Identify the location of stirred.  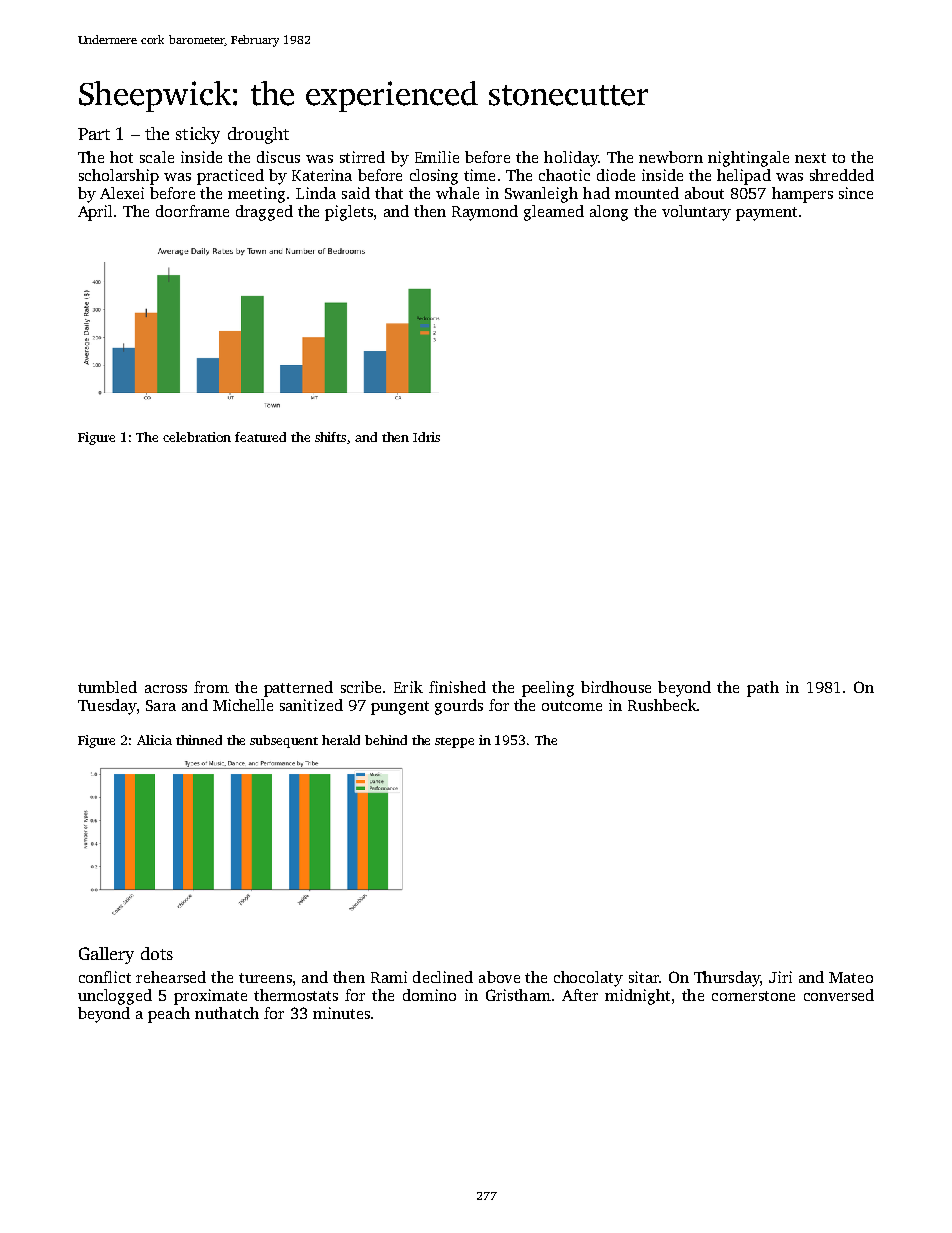
(362, 157).
